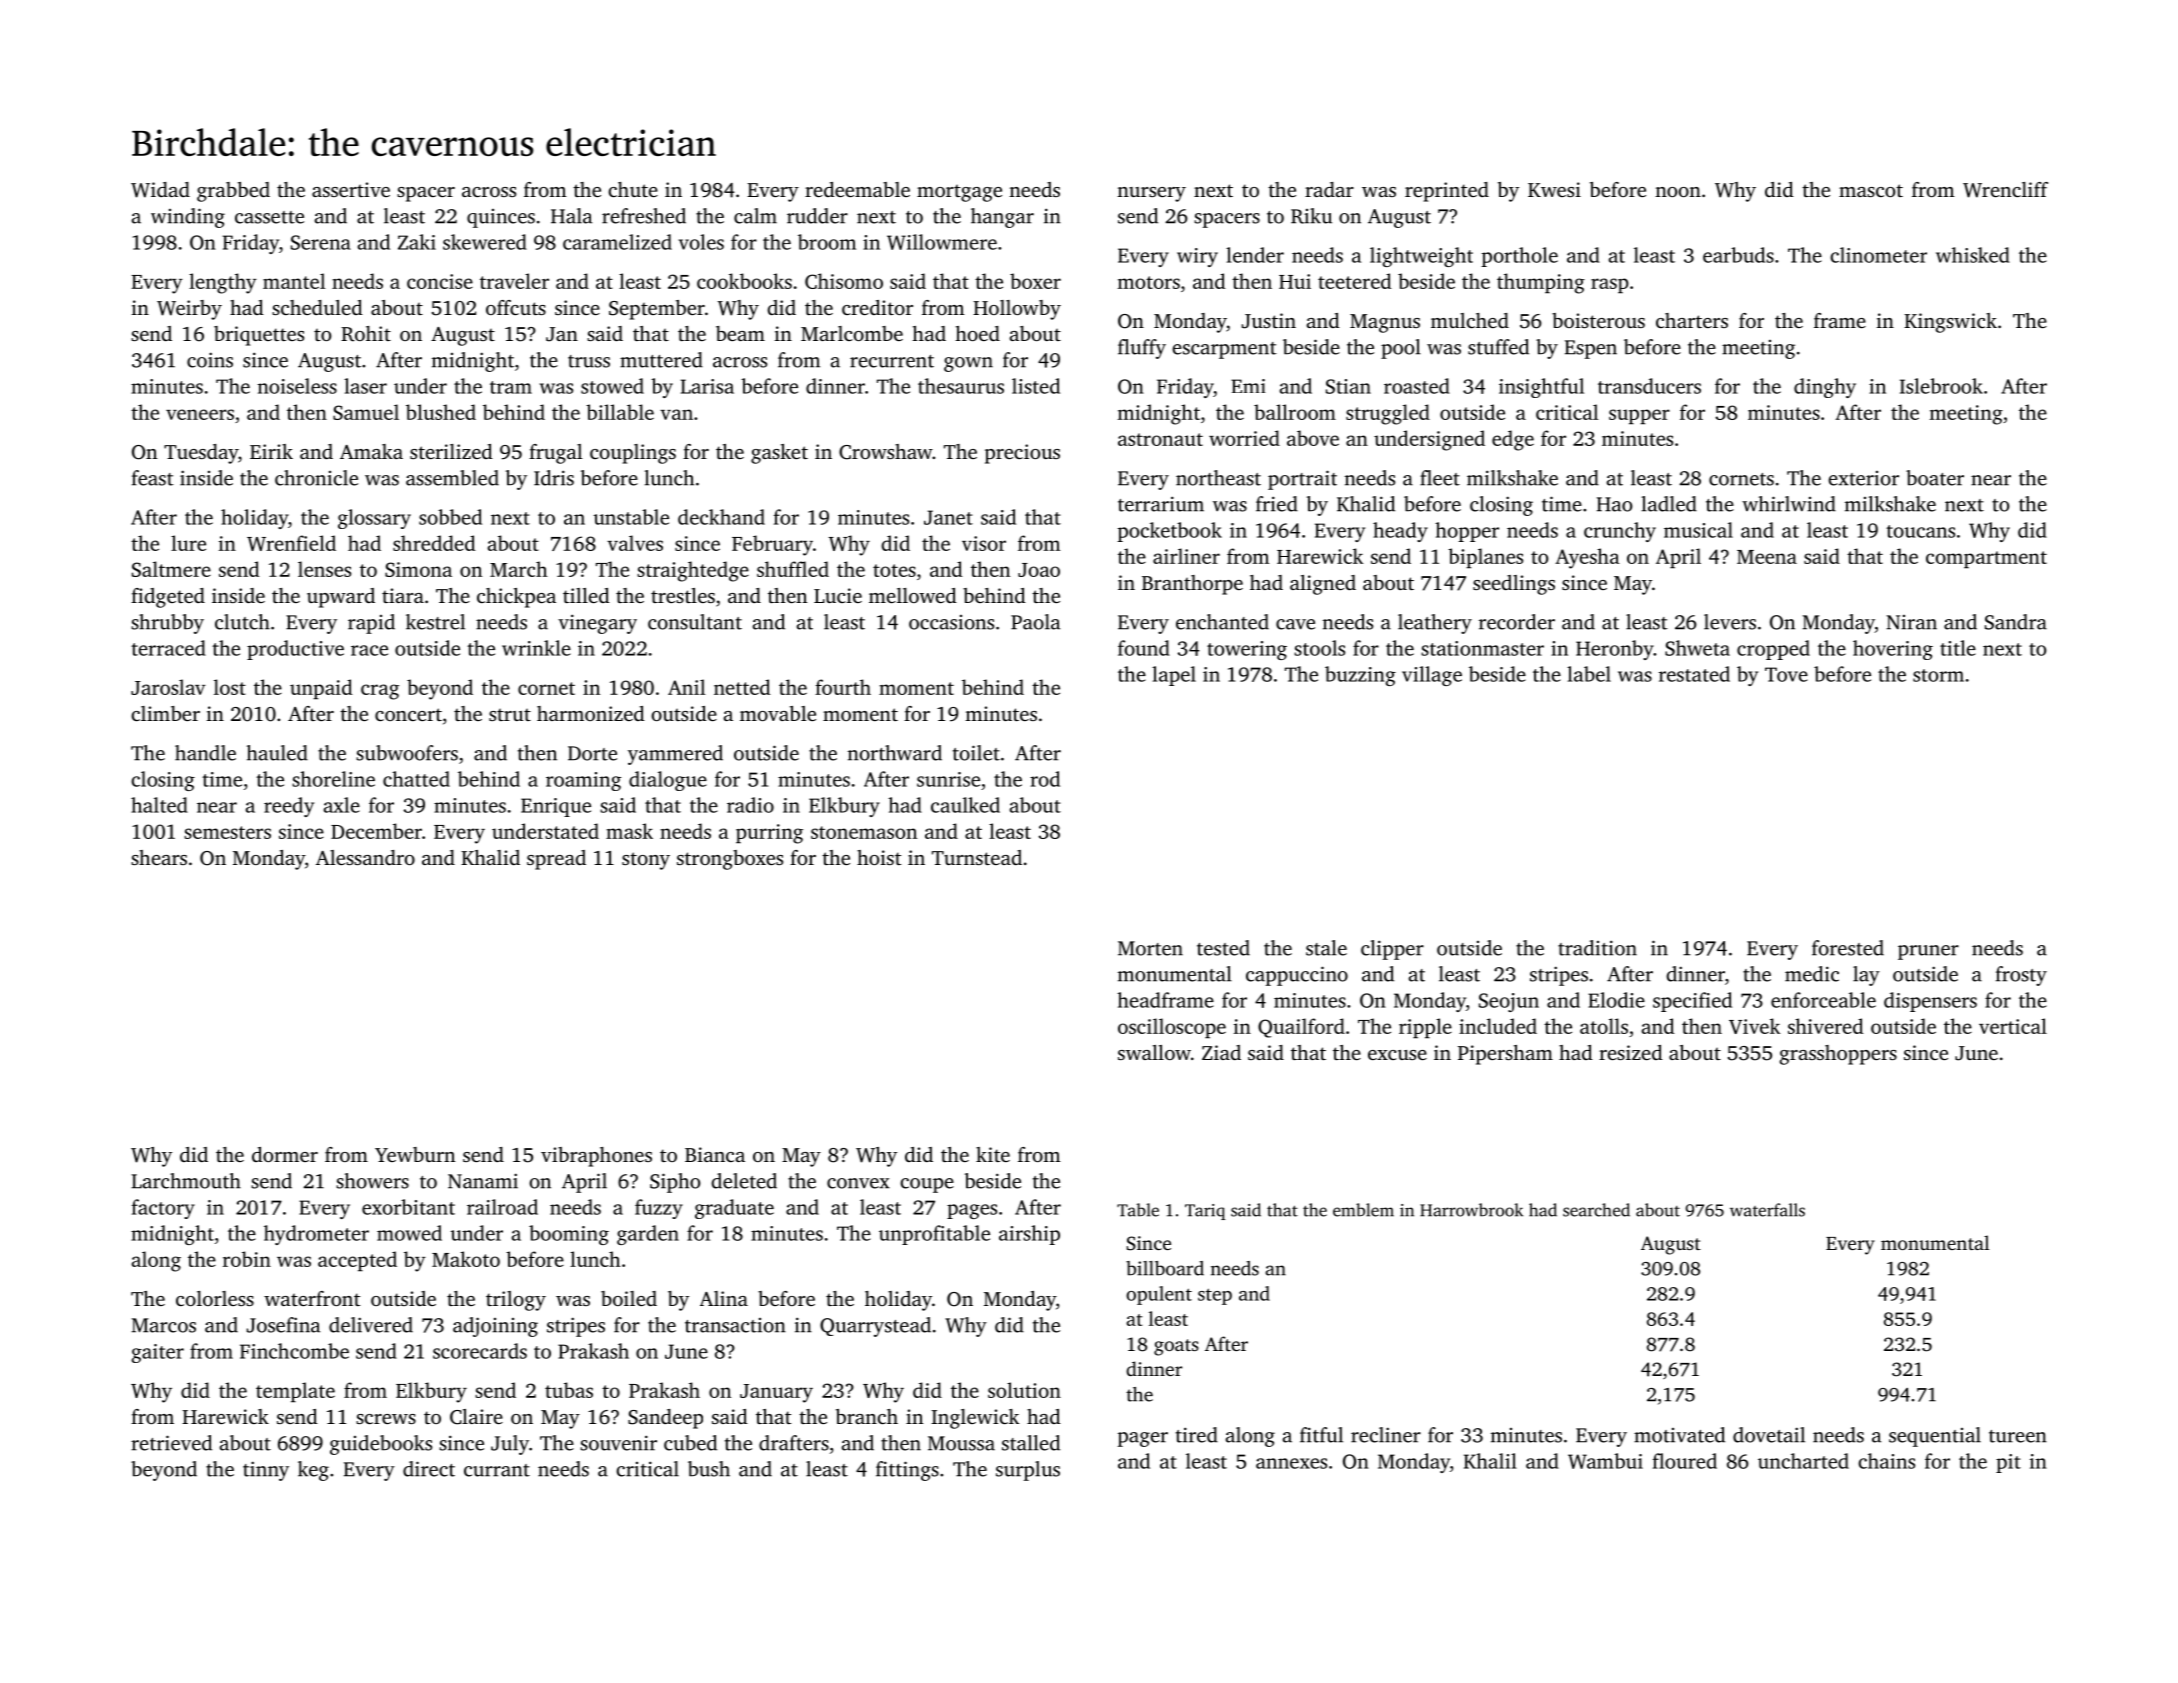 Image resolution: width=2178 pixels, height=1683 pixels. I want to click on fittings, so click(907, 1471).
